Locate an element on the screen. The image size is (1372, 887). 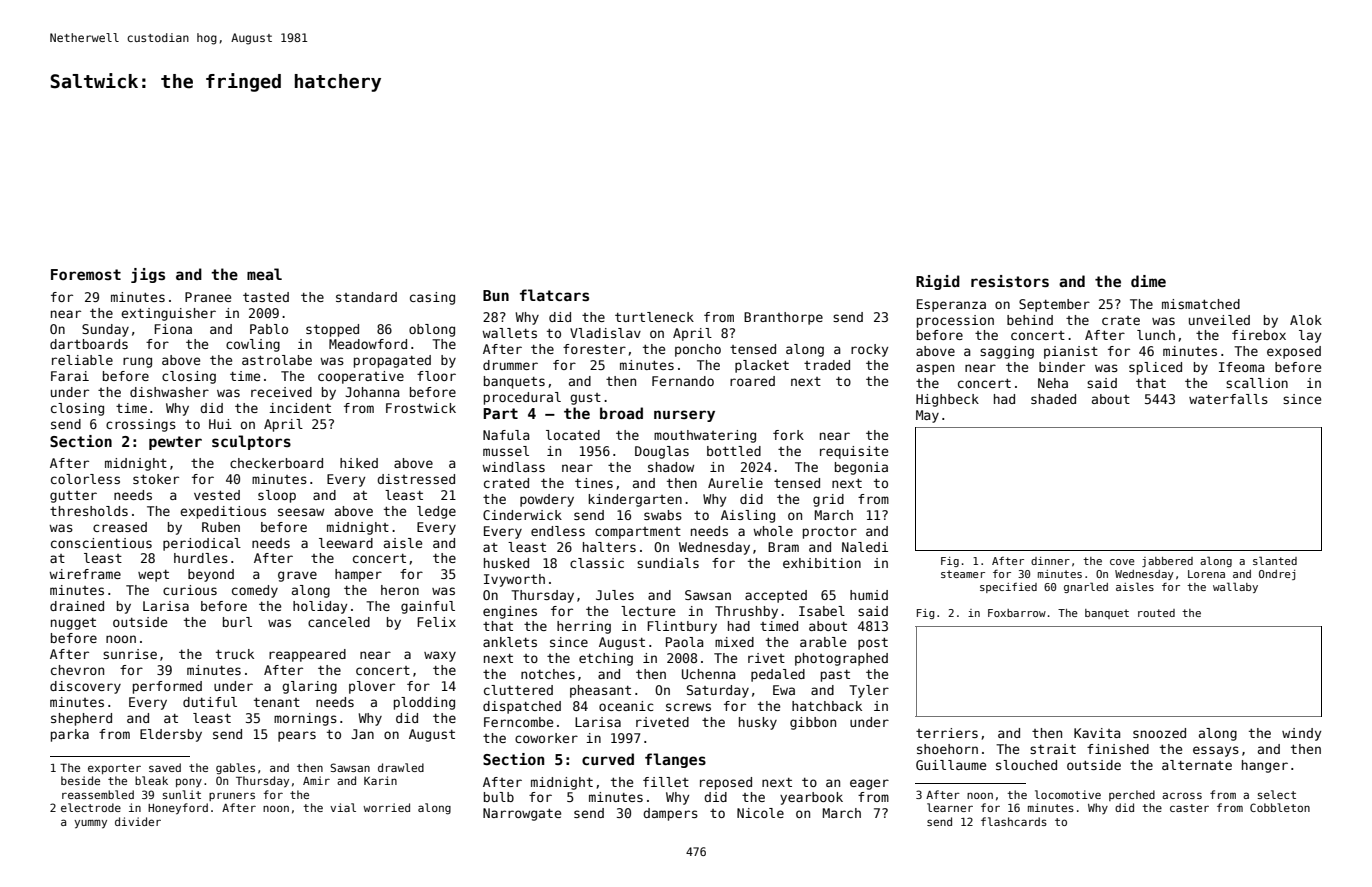
Jules is located at coordinates (615, 595).
